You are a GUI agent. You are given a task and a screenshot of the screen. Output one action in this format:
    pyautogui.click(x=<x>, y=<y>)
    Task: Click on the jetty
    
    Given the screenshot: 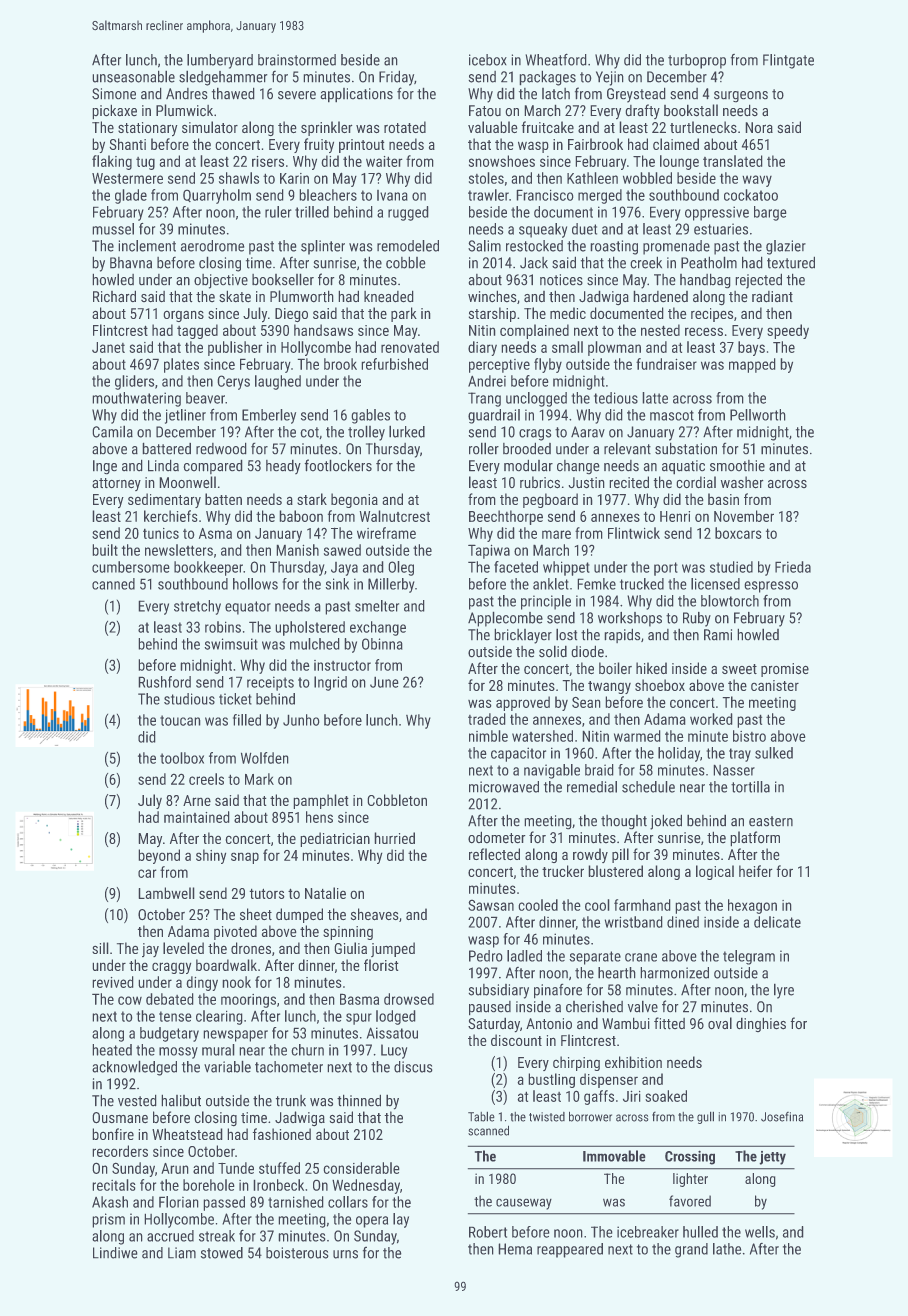 What is the action you would take?
    pyautogui.click(x=772, y=1158)
